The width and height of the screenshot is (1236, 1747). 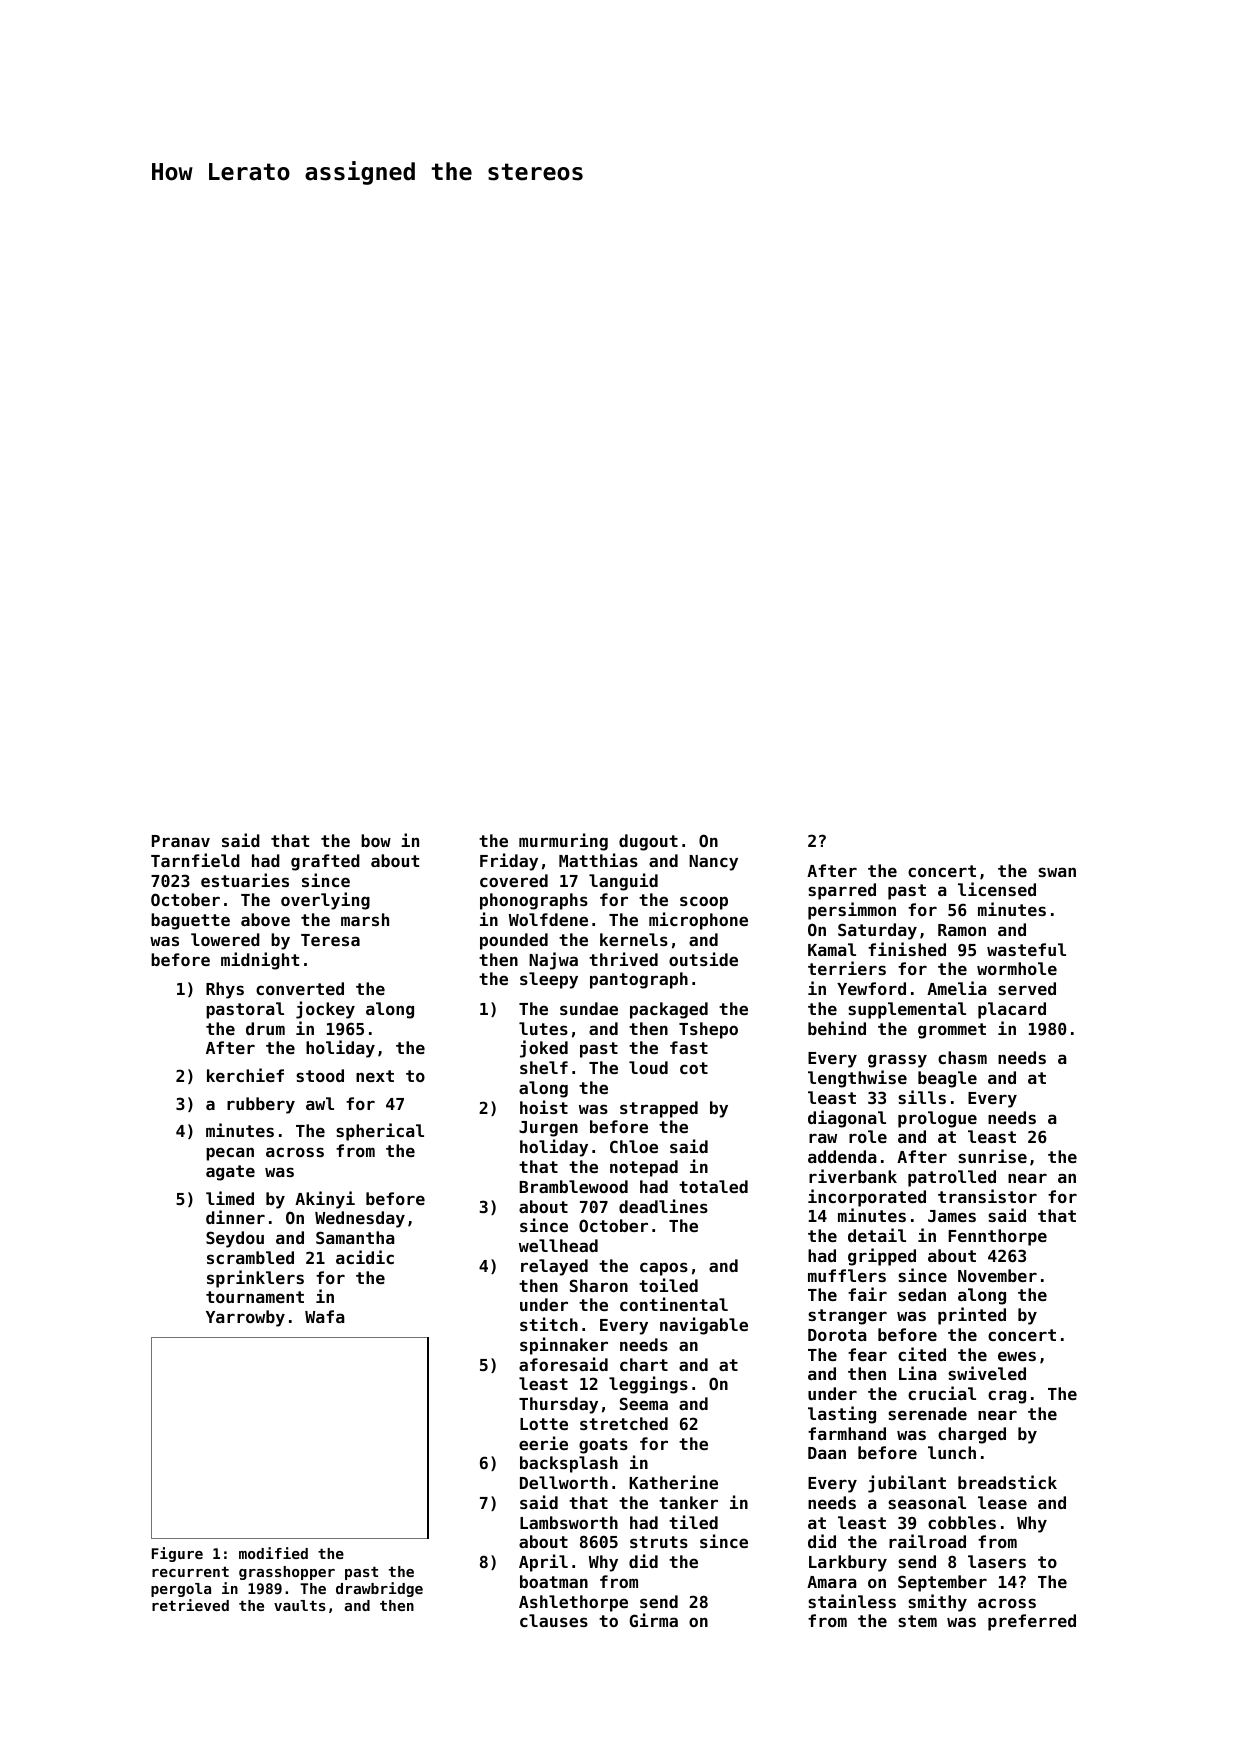 I want to click on chart, so click(x=644, y=1364).
